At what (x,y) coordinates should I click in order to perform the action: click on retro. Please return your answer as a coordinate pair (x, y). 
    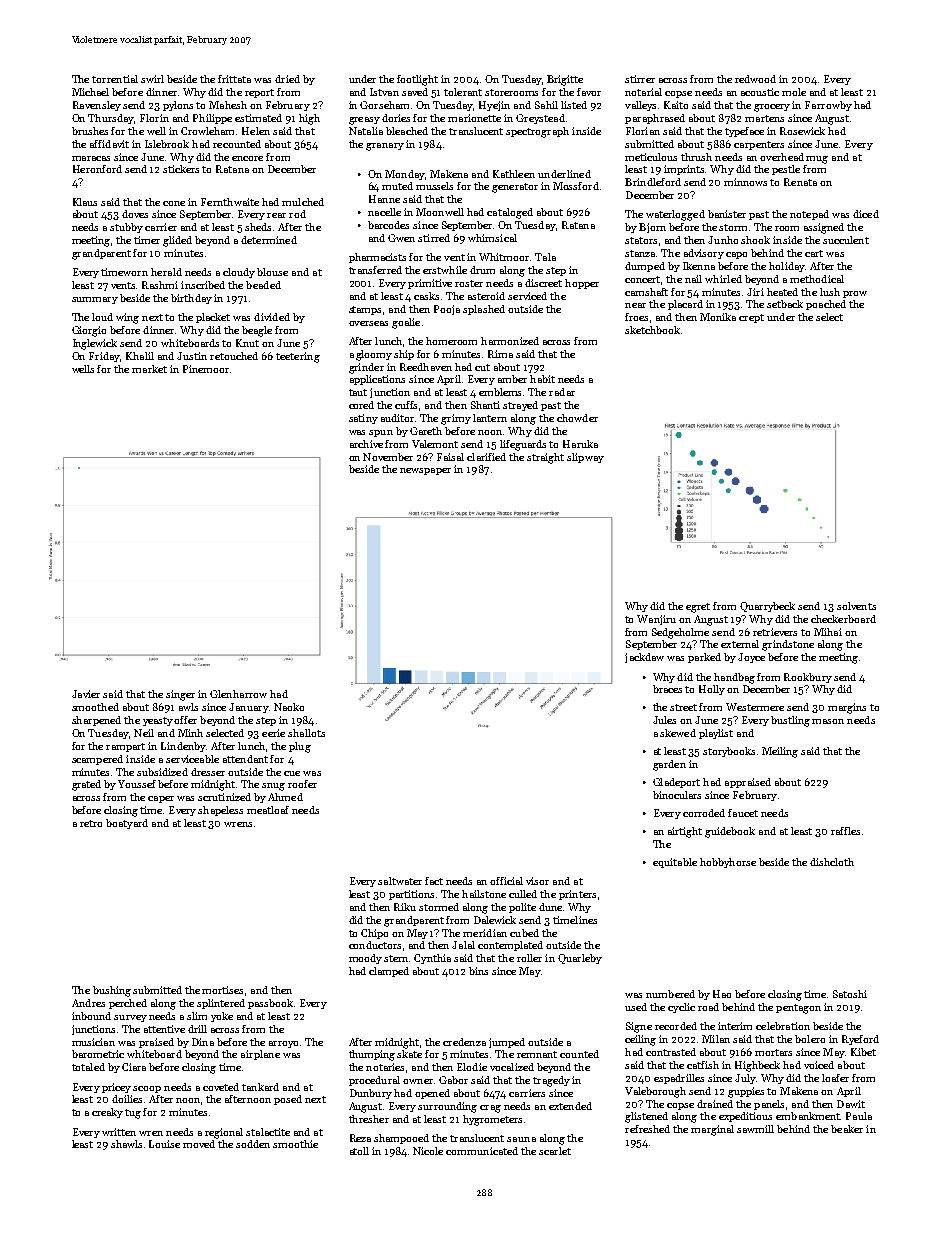
    Looking at the image, I should click on (91, 823).
